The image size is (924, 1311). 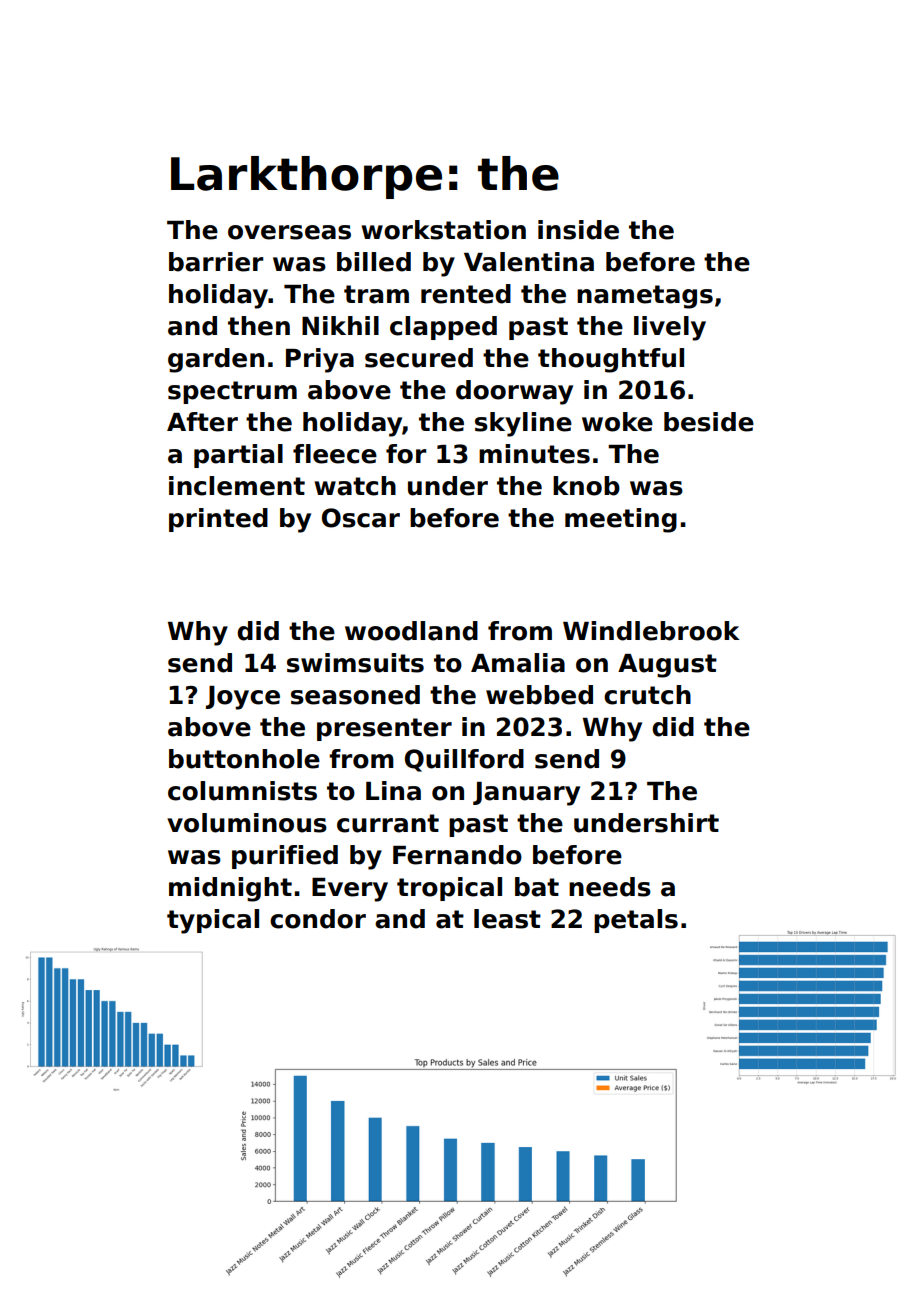 I want to click on least, so click(x=507, y=919).
